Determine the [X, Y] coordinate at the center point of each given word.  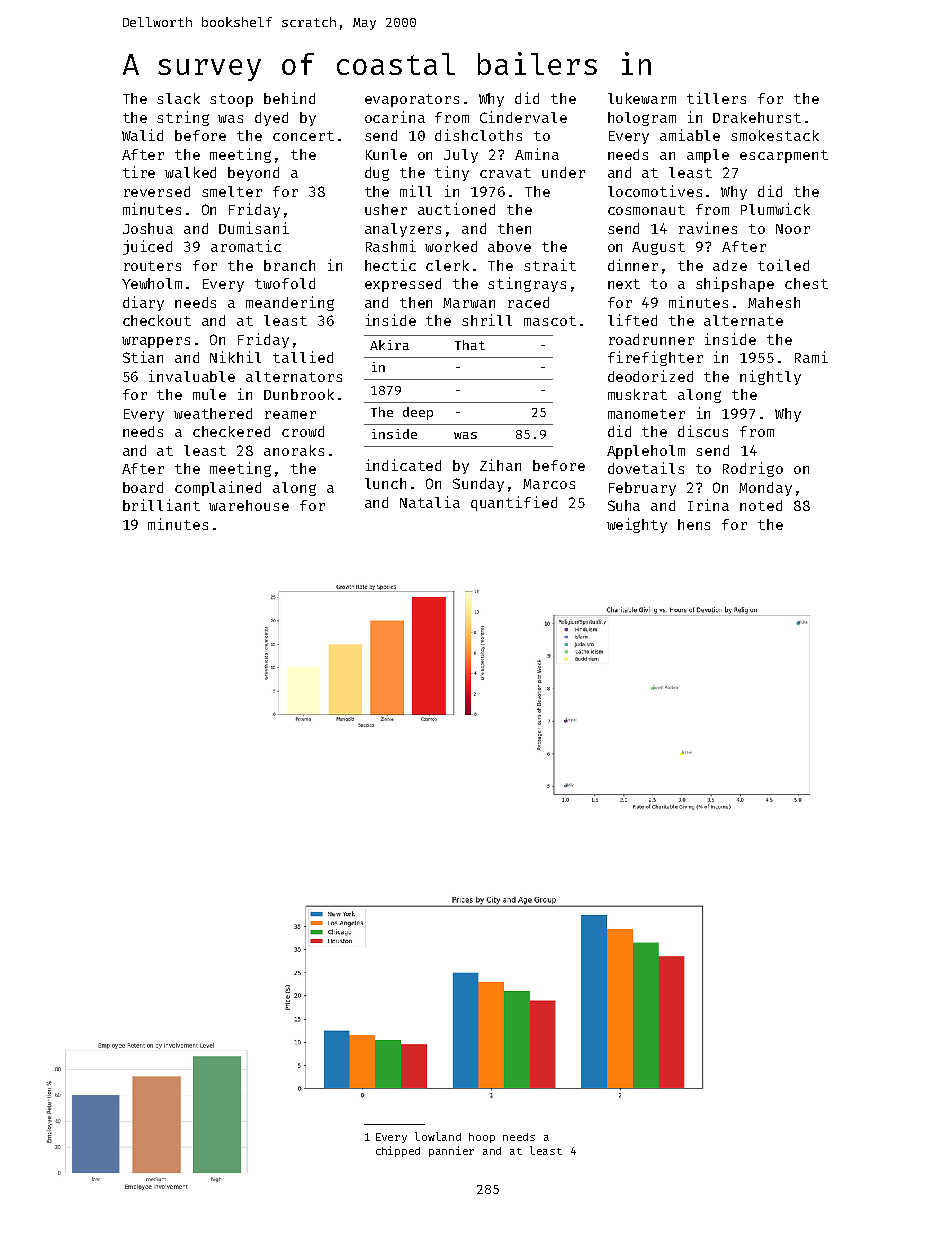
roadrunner [651, 339]
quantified [514, 503]
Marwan [469, 303]
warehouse [249, 505]
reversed [157, 191]
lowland [438, 1136]
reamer [290, 415]
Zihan [500, 465]
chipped [398, 1151]
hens [694, 524]
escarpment [784, 156]
